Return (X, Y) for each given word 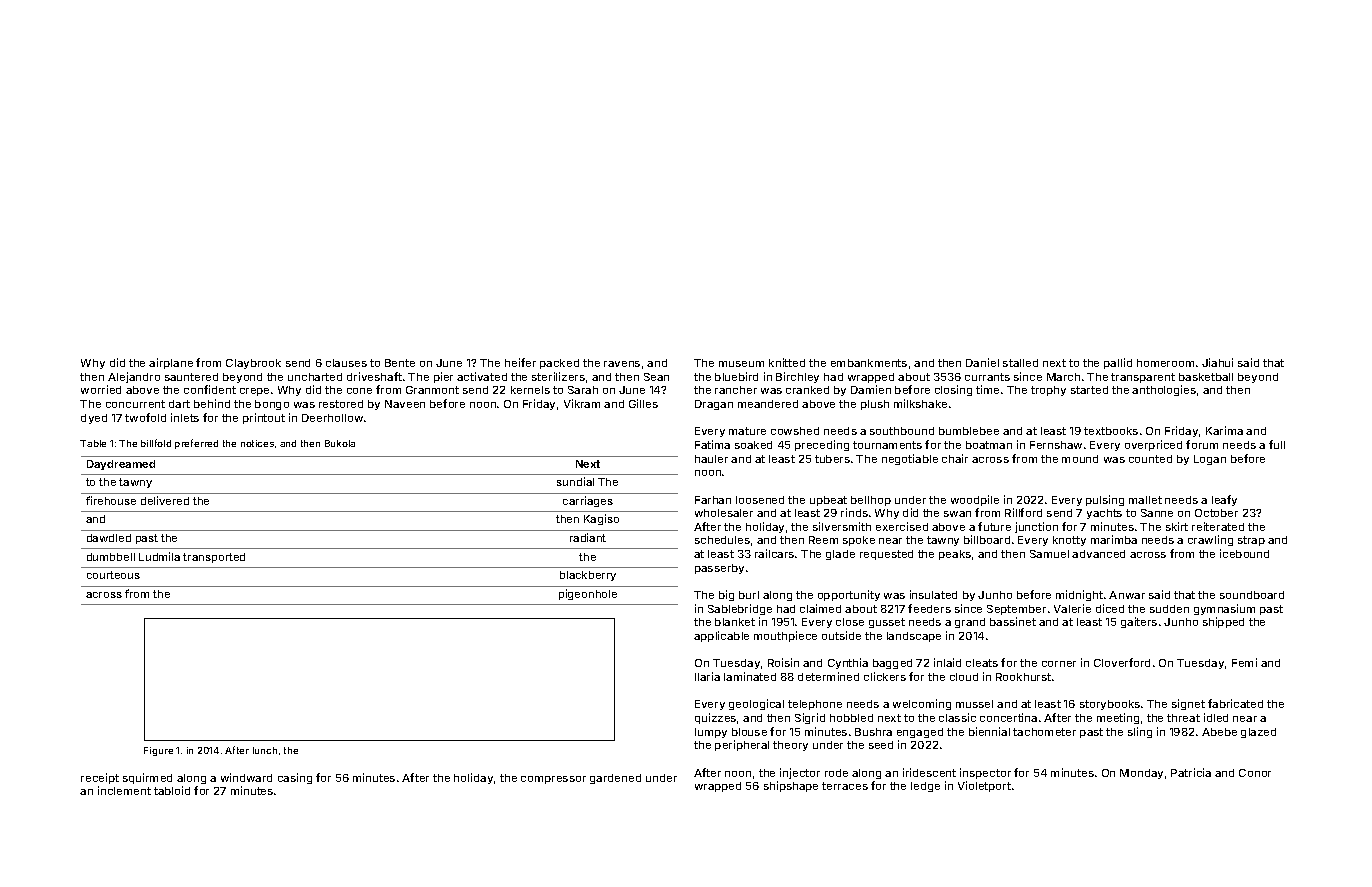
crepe (254, 392)
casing (295, 778)
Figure (158, 751)
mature (747, 431)
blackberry (588, 576)
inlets (185, 417)
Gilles (643, 403)
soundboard (1252, 595)
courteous (113, 575)
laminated (750, 676)
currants (987, 377)
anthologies (1164, 390)
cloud (964, 677)
